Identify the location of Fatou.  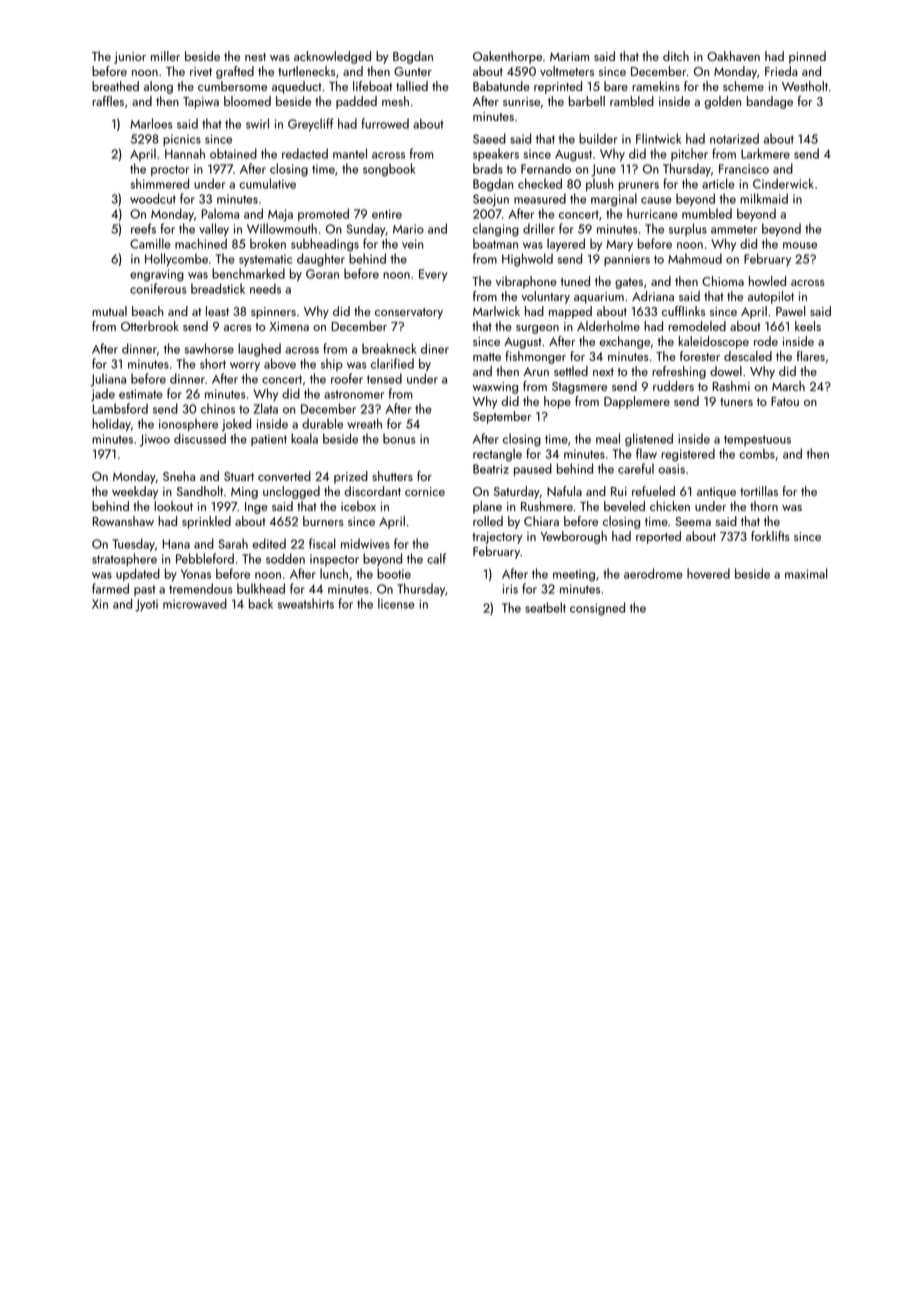
(785, 401).
